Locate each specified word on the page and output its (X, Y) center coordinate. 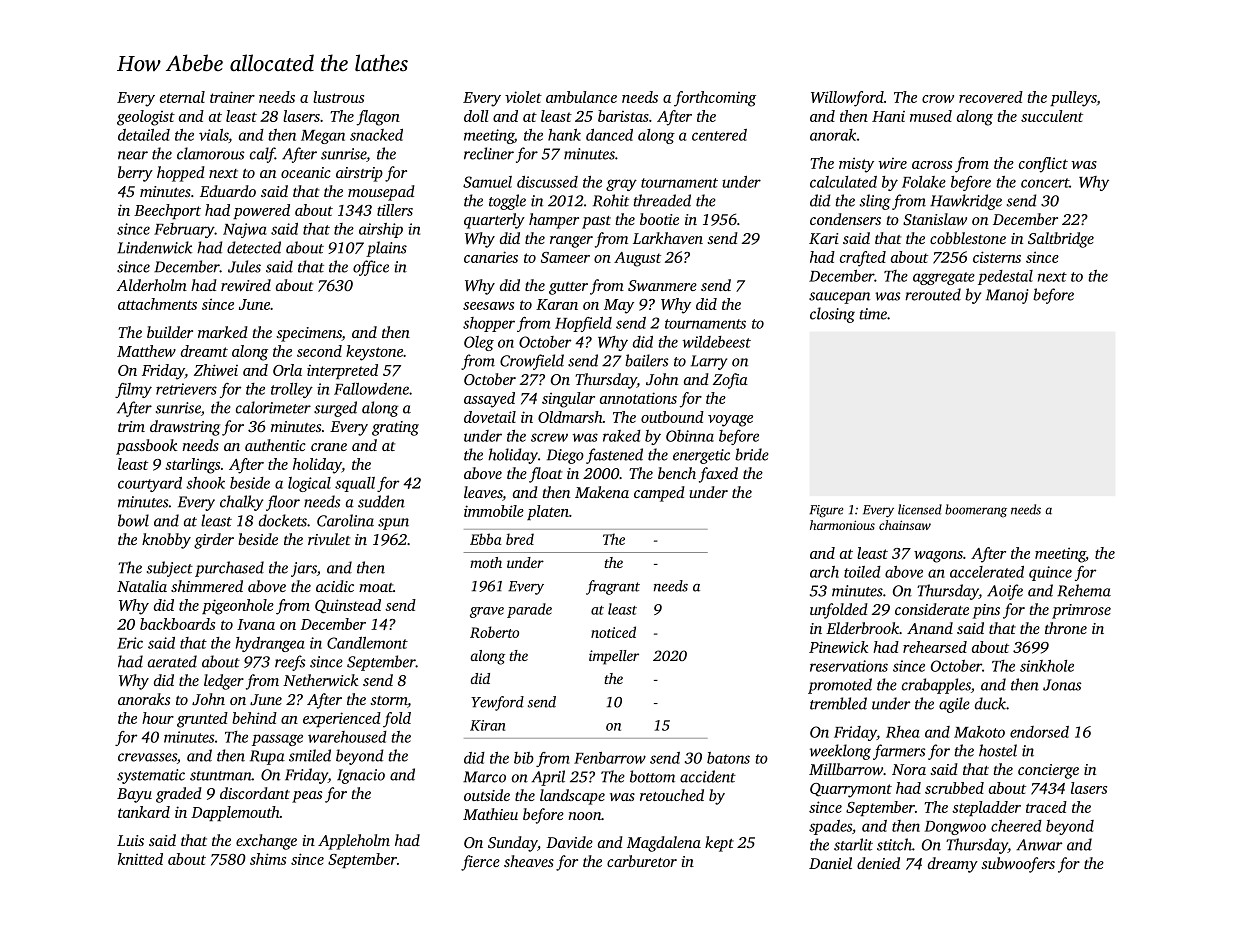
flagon (378, 118)
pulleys (1073, 99)
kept (719, 844)
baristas (623, 116)
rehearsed (935, 647)
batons (728, 758)
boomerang (976, 511)
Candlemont (367, 643)
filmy (133, 390)
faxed (718, 475)
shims (268, 859)
